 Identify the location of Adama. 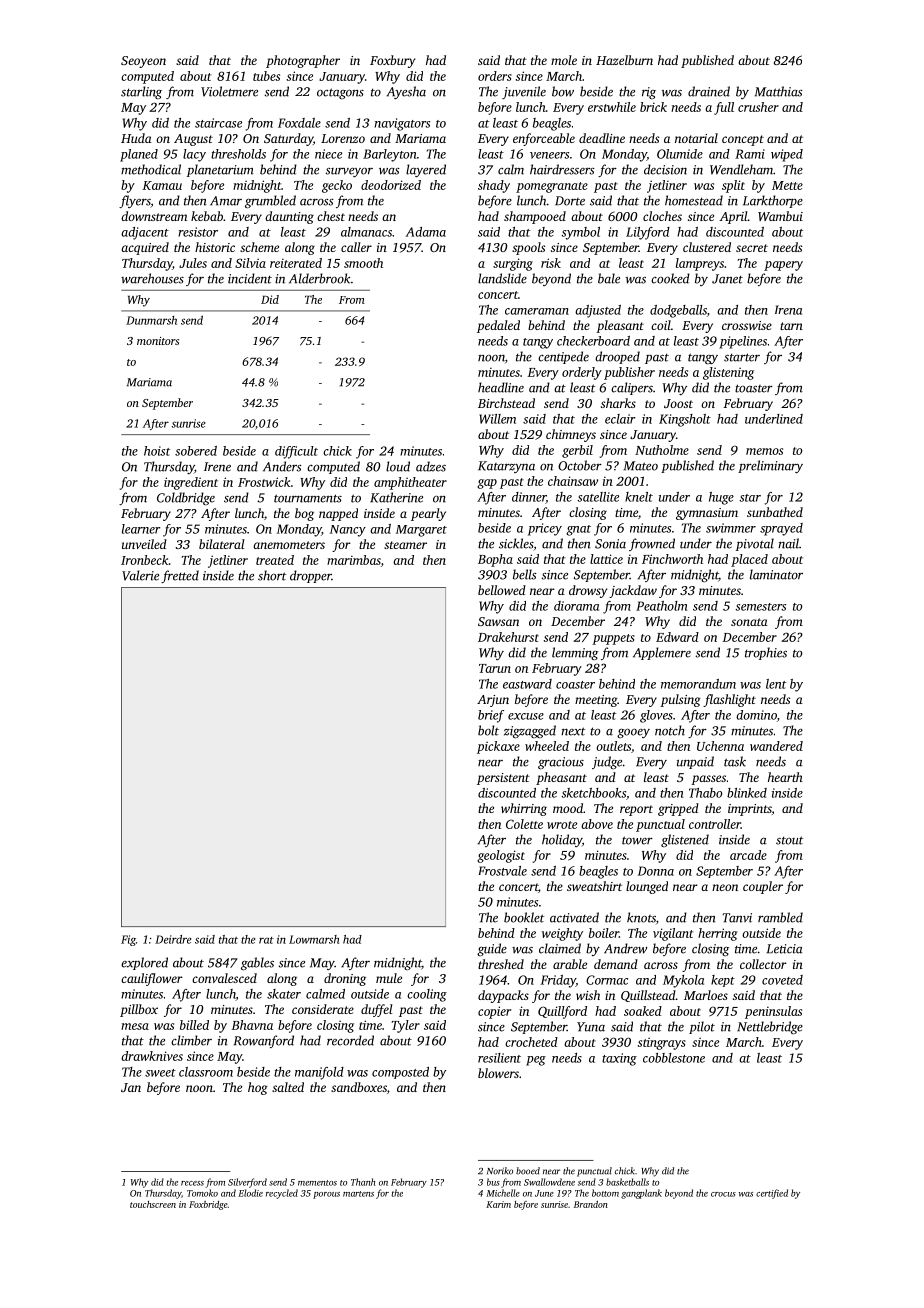
(426, 232).
